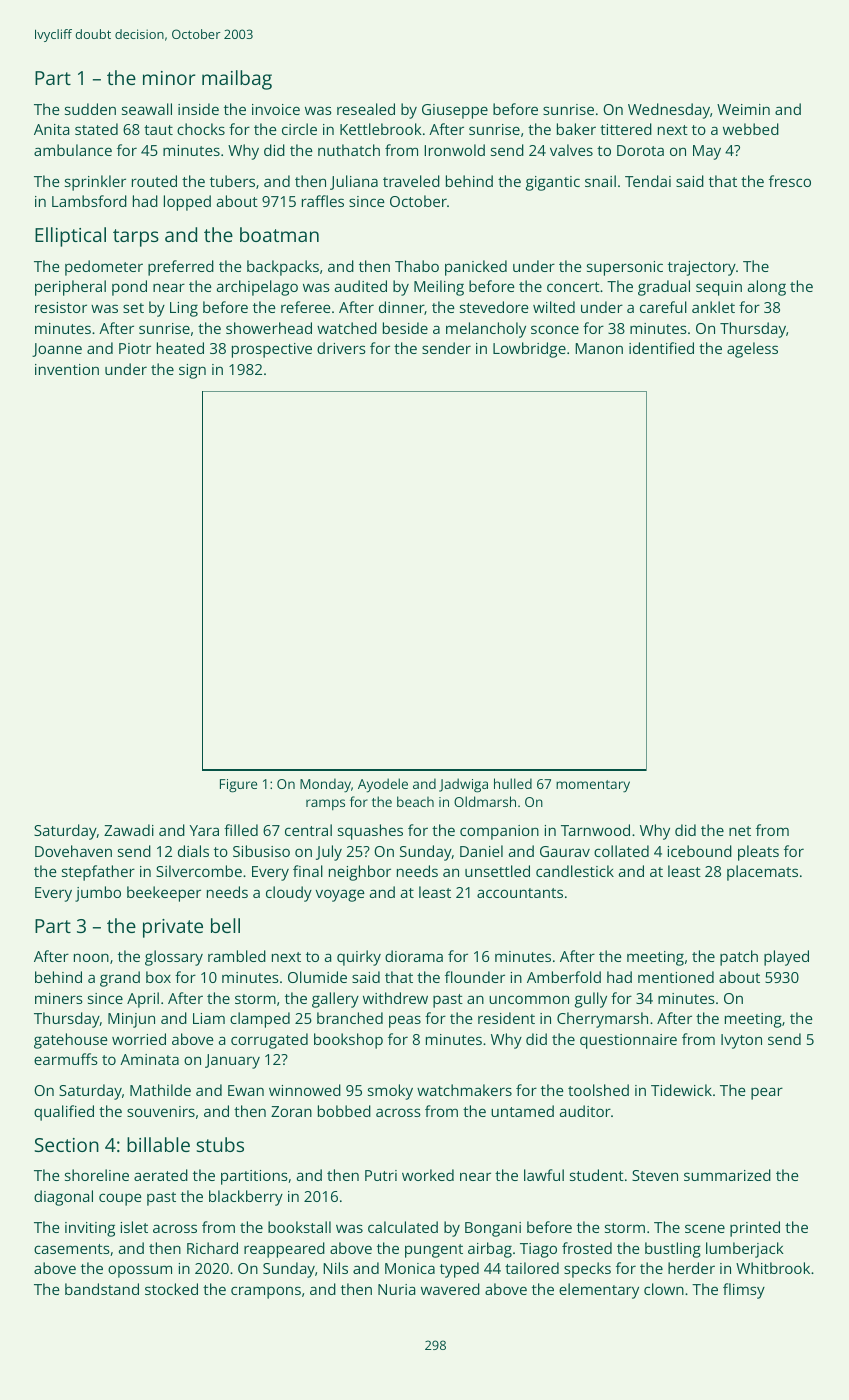  Describe the element at coordinates (289, 894) in the screenshot. I see `cloudy` at that location.
